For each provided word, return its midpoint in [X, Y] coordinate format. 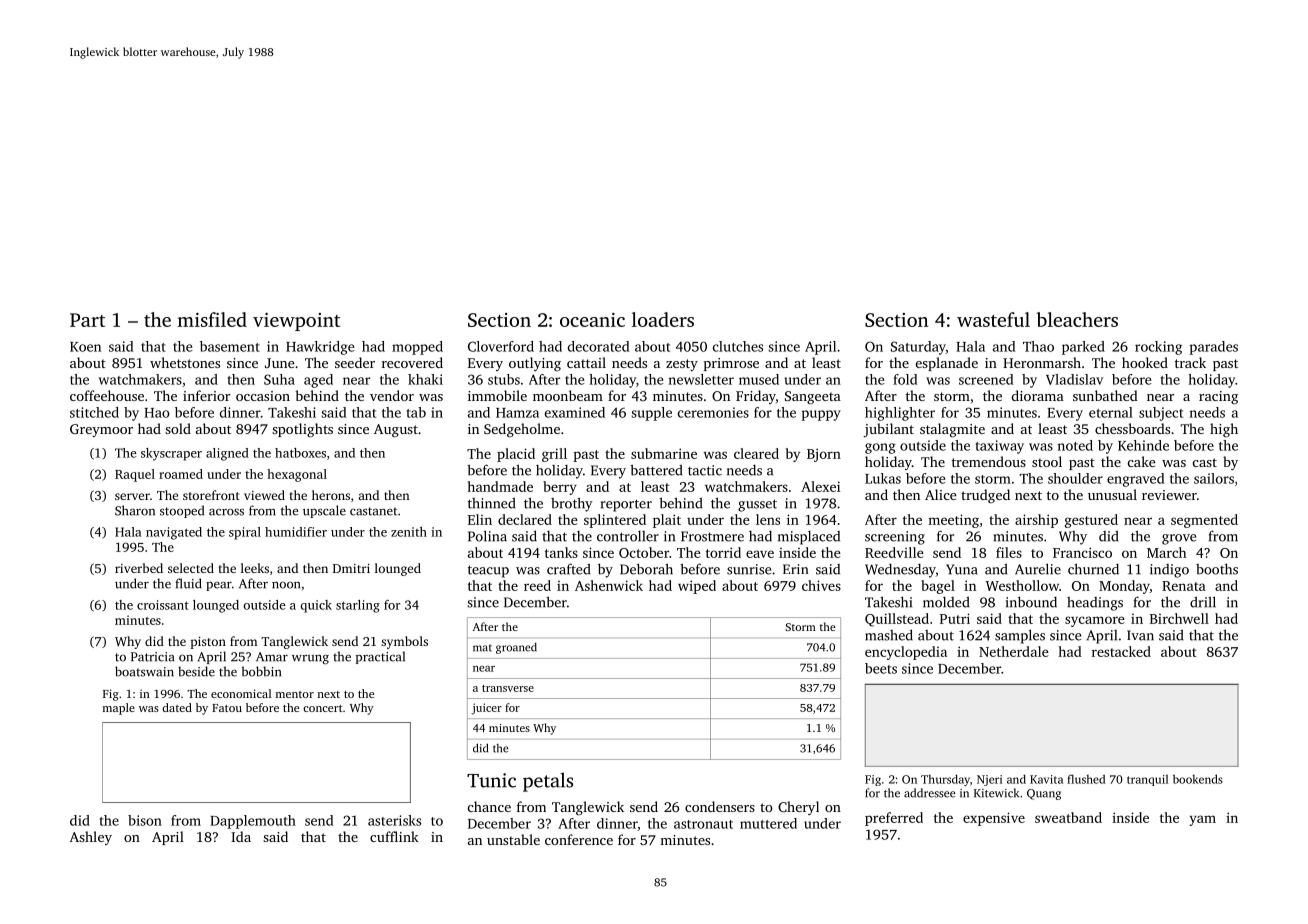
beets [881, 668]
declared [525, 519]
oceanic [592, 320]
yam [1202, 820]
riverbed [139, 568]
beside [196, 671]
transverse [508, 688]
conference [579, 839]
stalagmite [952, 430]
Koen [85, 347]
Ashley [91, 838]
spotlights [302, 430]
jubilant [888, 430]
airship [1036, 521]
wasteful [993, 319]
